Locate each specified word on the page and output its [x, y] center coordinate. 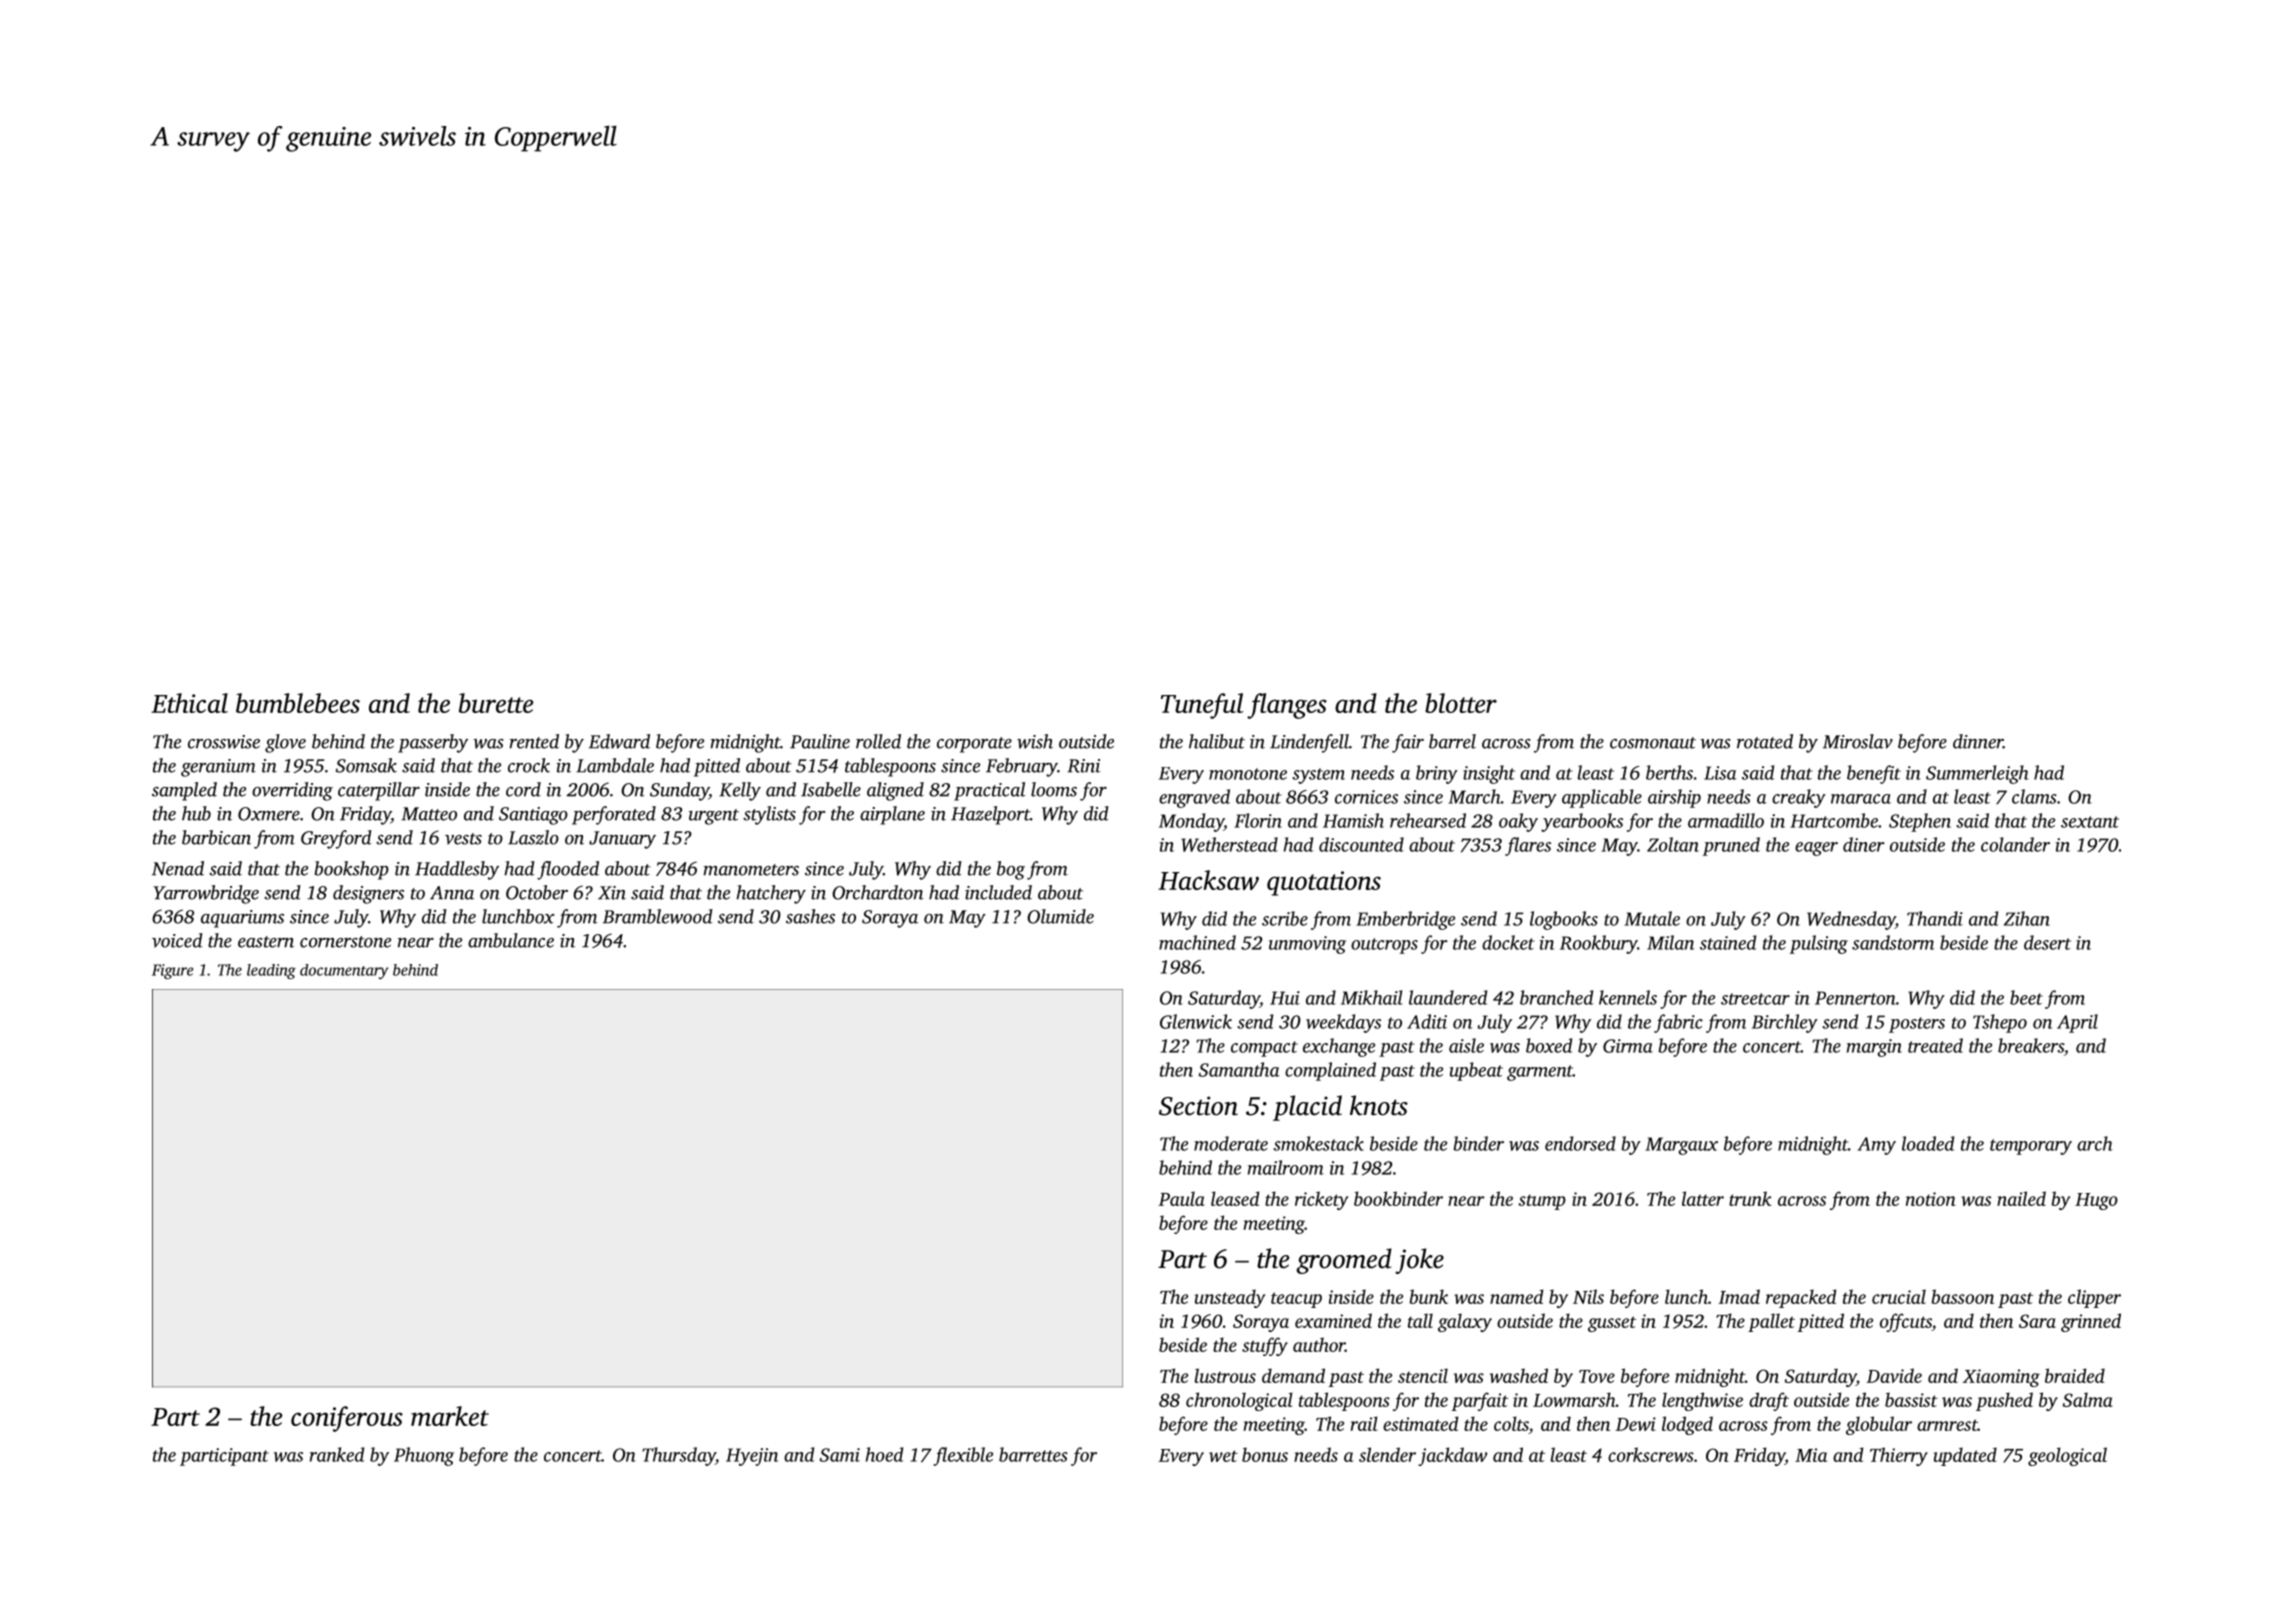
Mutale [1652, 918]
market [450, 1416]
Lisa [1720, 773]
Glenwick [1196, 1021]
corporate [974, 745]
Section [1198, 1106]
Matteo [429, 814]
